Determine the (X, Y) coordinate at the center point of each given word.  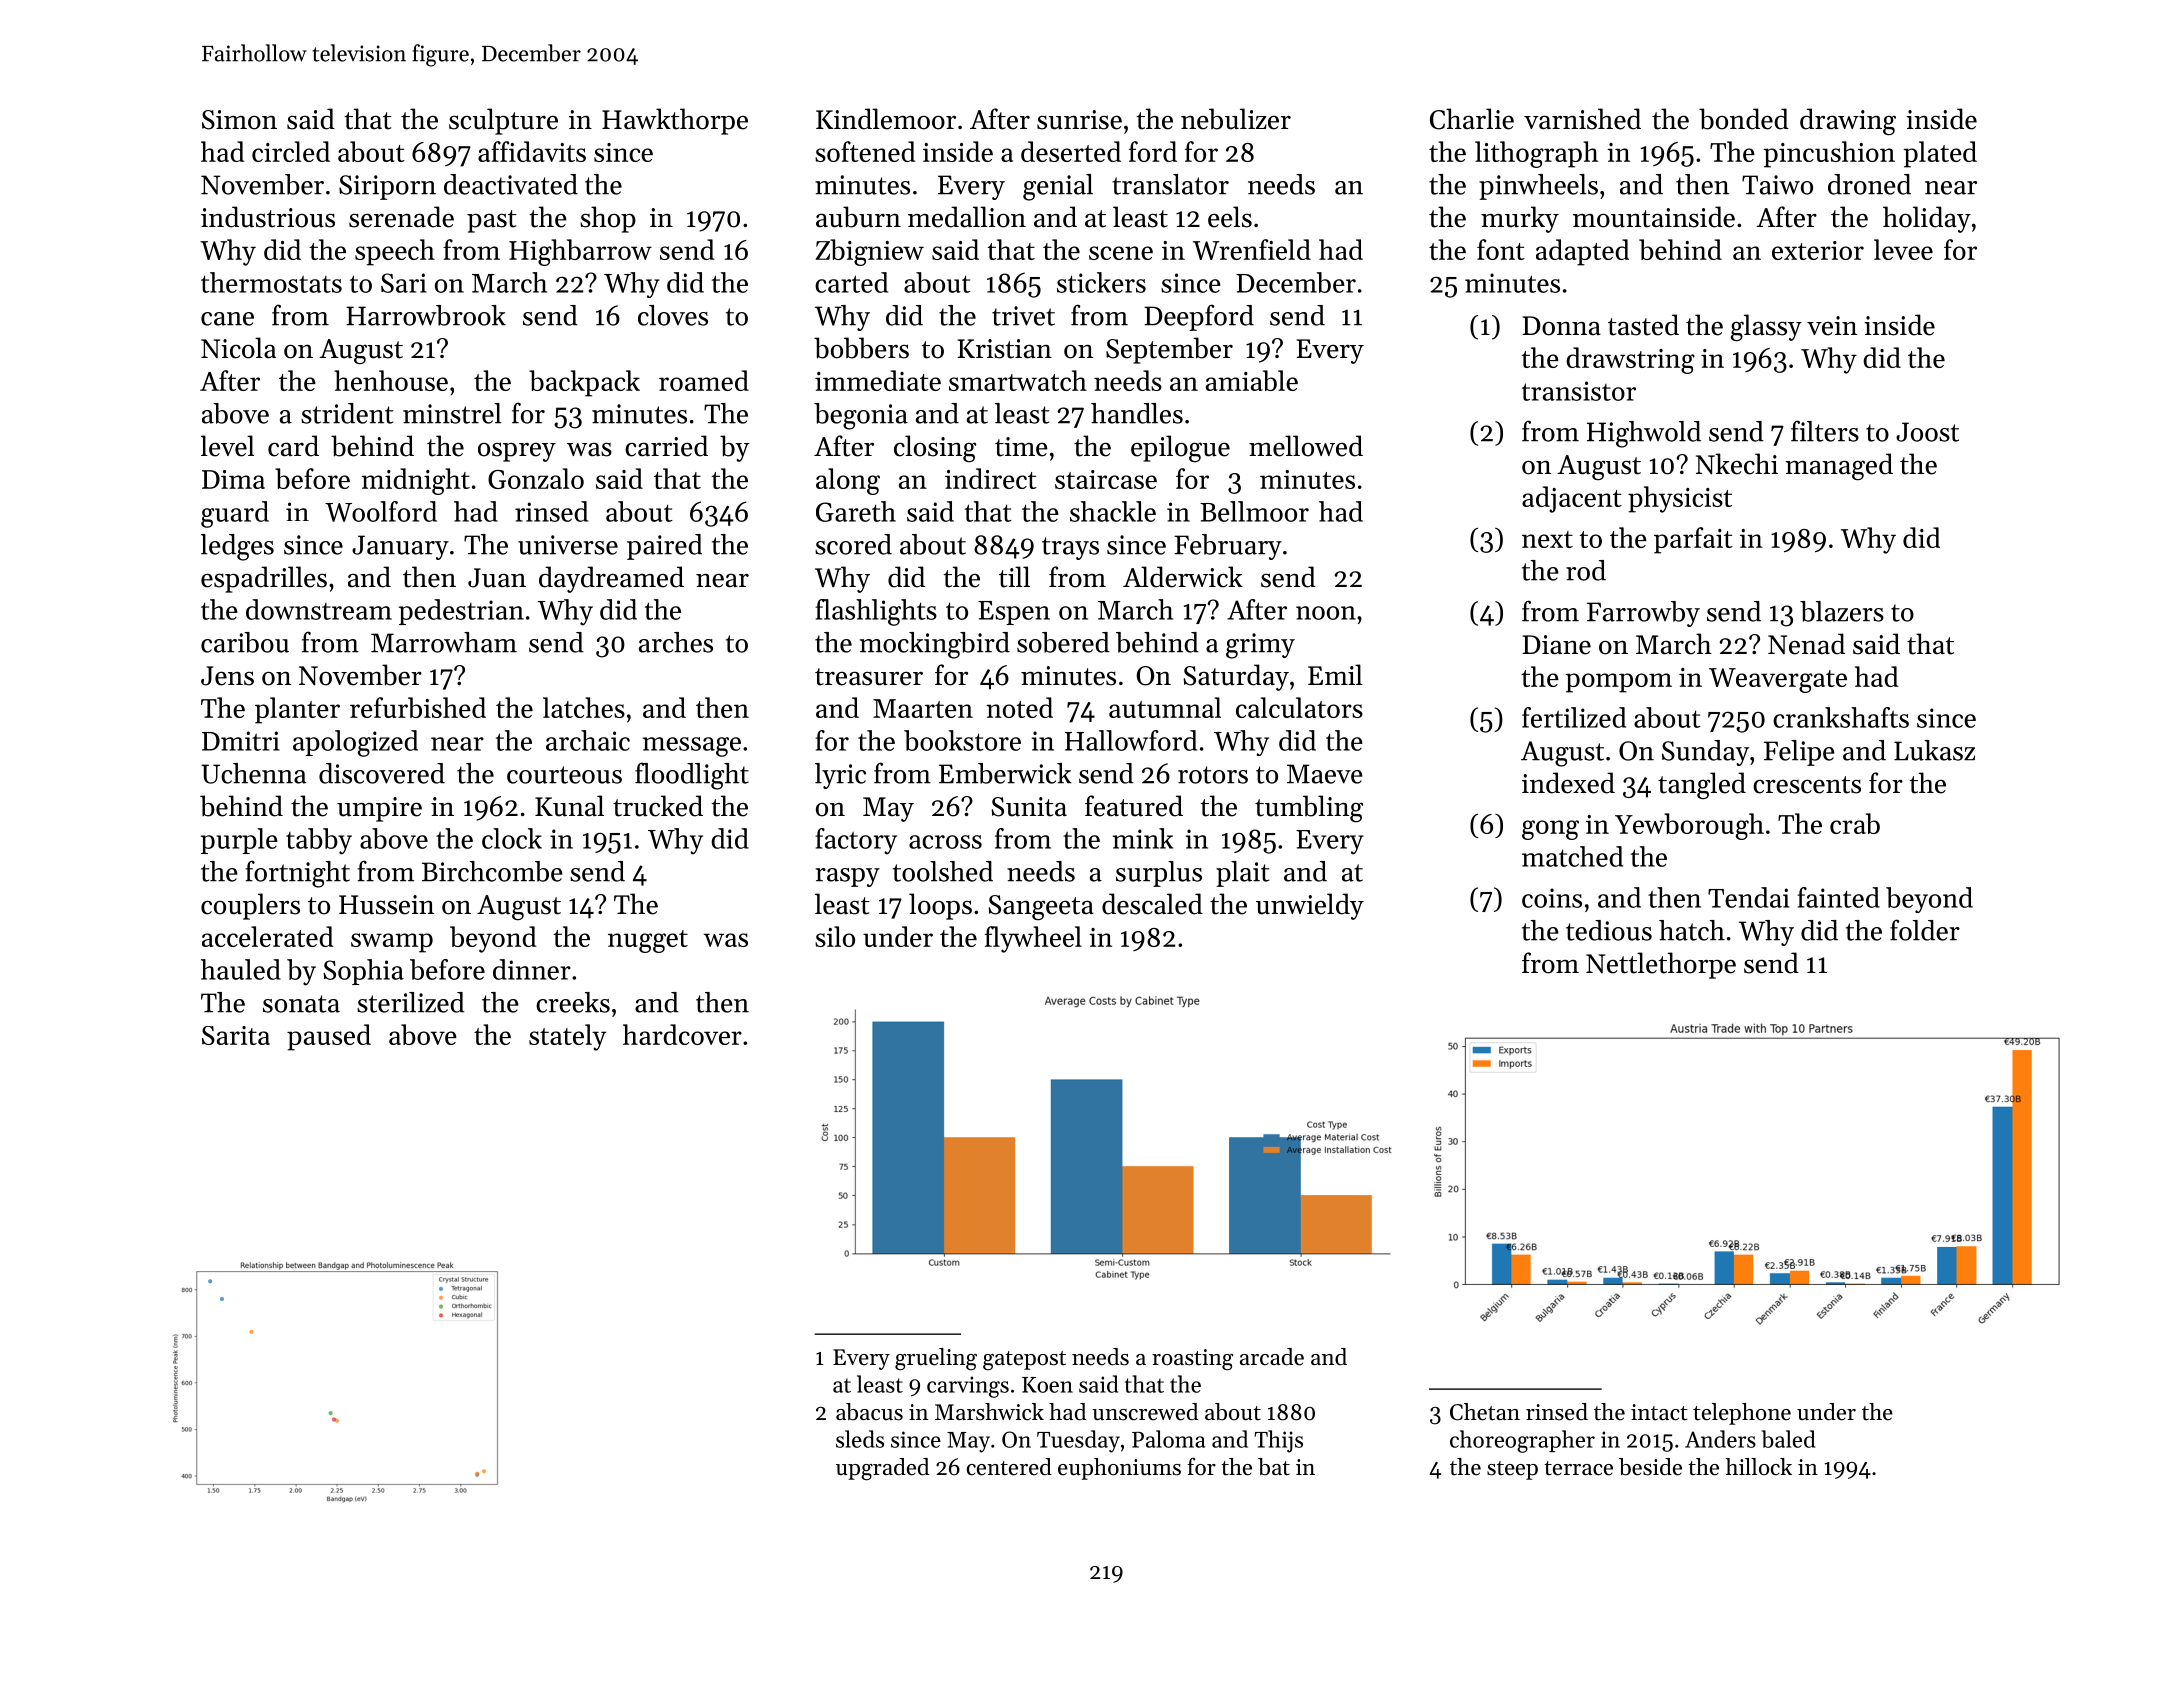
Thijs (1278, 1441)
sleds (860, 1439)
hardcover (682, 1034)
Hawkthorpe (675, 121)
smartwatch (1018, 380)
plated (1940, 154)
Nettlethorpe (1661, 965)
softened (865, 151)
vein (1832, 326)
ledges (237, 547)
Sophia (363, 972)
